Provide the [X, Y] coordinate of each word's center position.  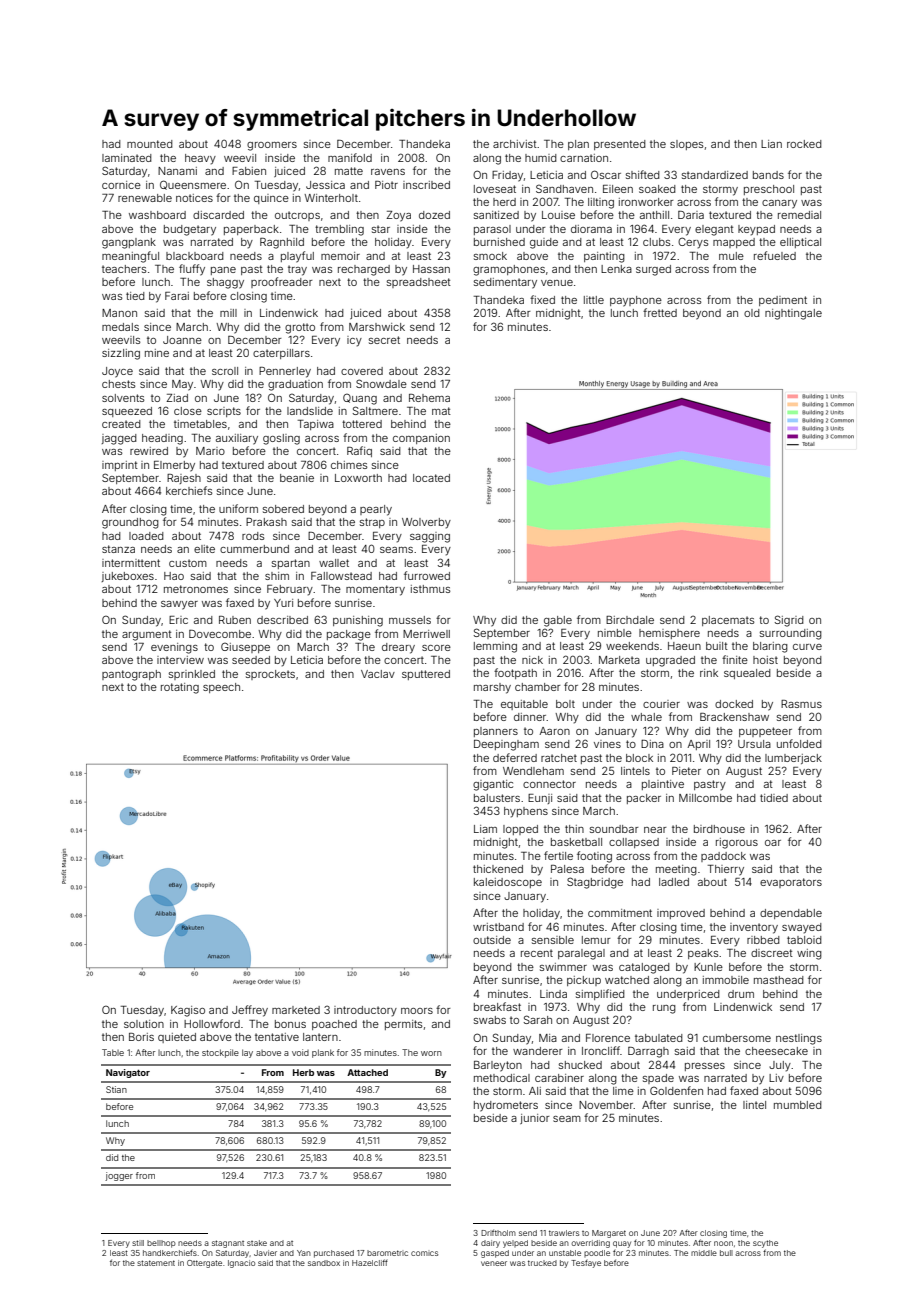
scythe [765, 1244]
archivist [515, 144]
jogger [119, 1176]
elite [204, 549]
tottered [362, 424]
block [639, 758]
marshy [492, 688]
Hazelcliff [370, 1262]
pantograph [131, 675]
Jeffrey [250, 1011]
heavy [200, 159]
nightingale [793, 314]
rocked [804, 144]
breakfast [497, 1006]
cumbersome [737, 1038]
